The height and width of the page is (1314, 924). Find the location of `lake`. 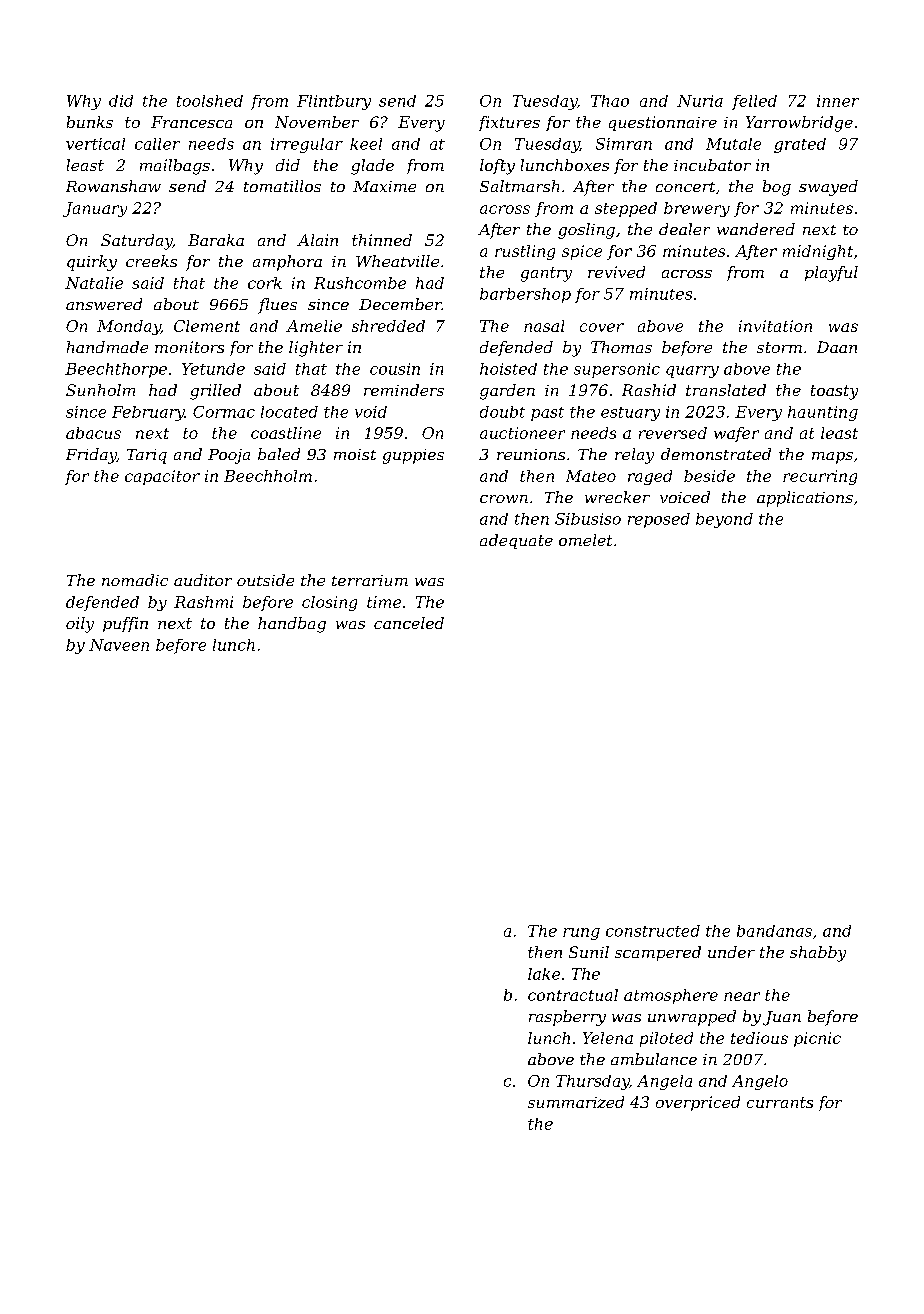

lake is located at coordinates (544, 974).
